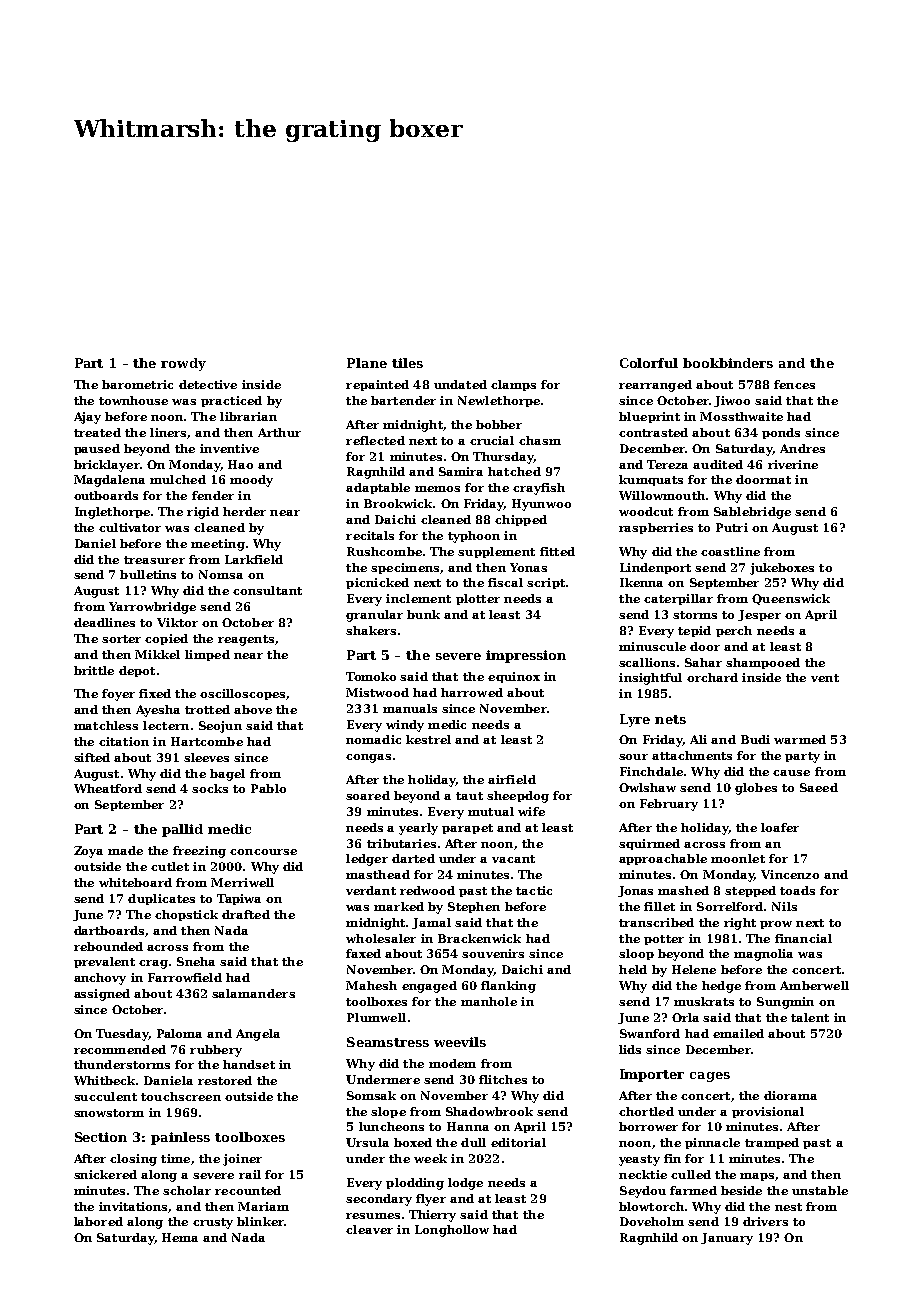  Describe the element at coordinates (368, 795) in the screenshot. I see `soared` at that location.
